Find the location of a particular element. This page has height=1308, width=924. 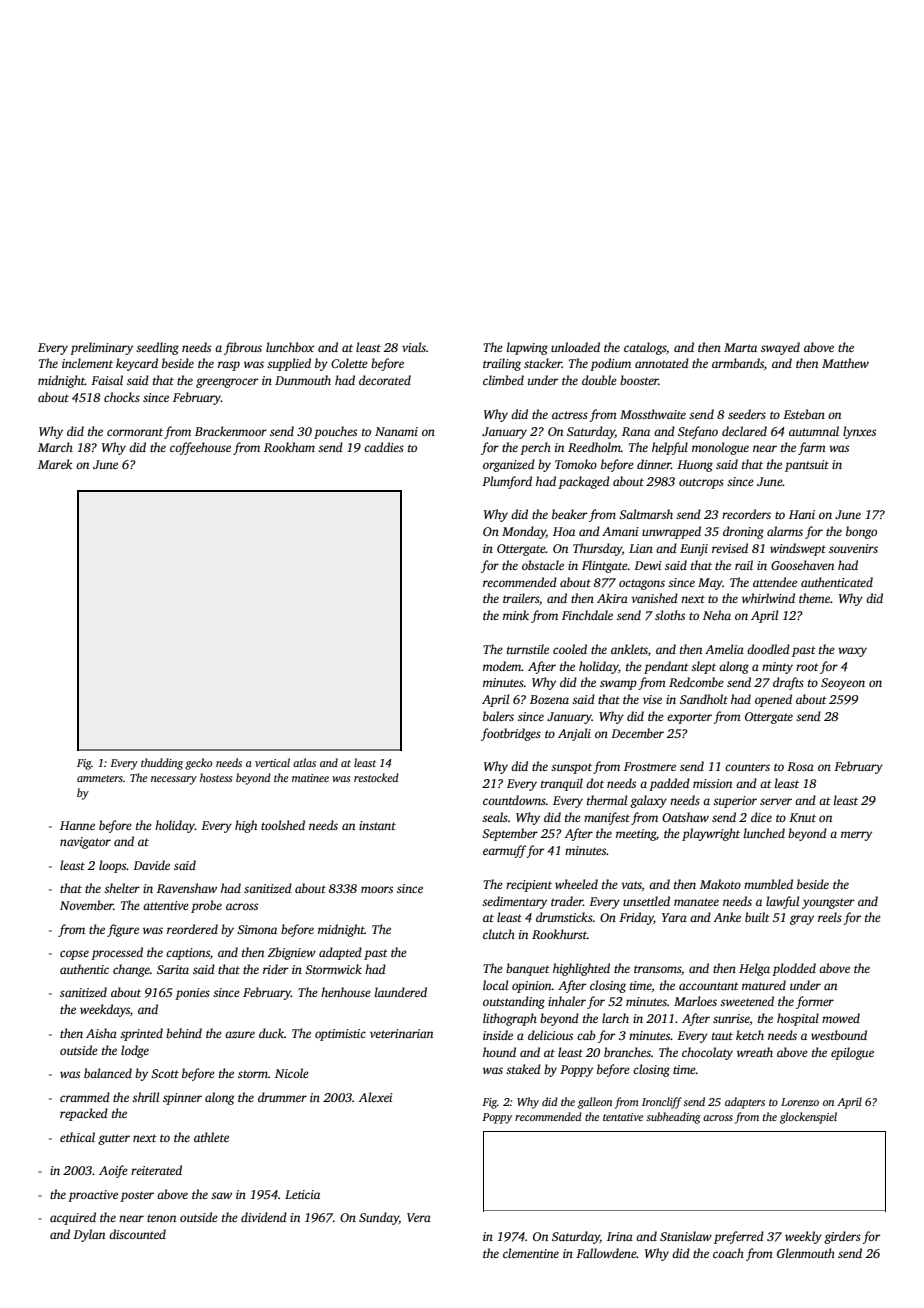

organized is located at coordinates (509, 465).
